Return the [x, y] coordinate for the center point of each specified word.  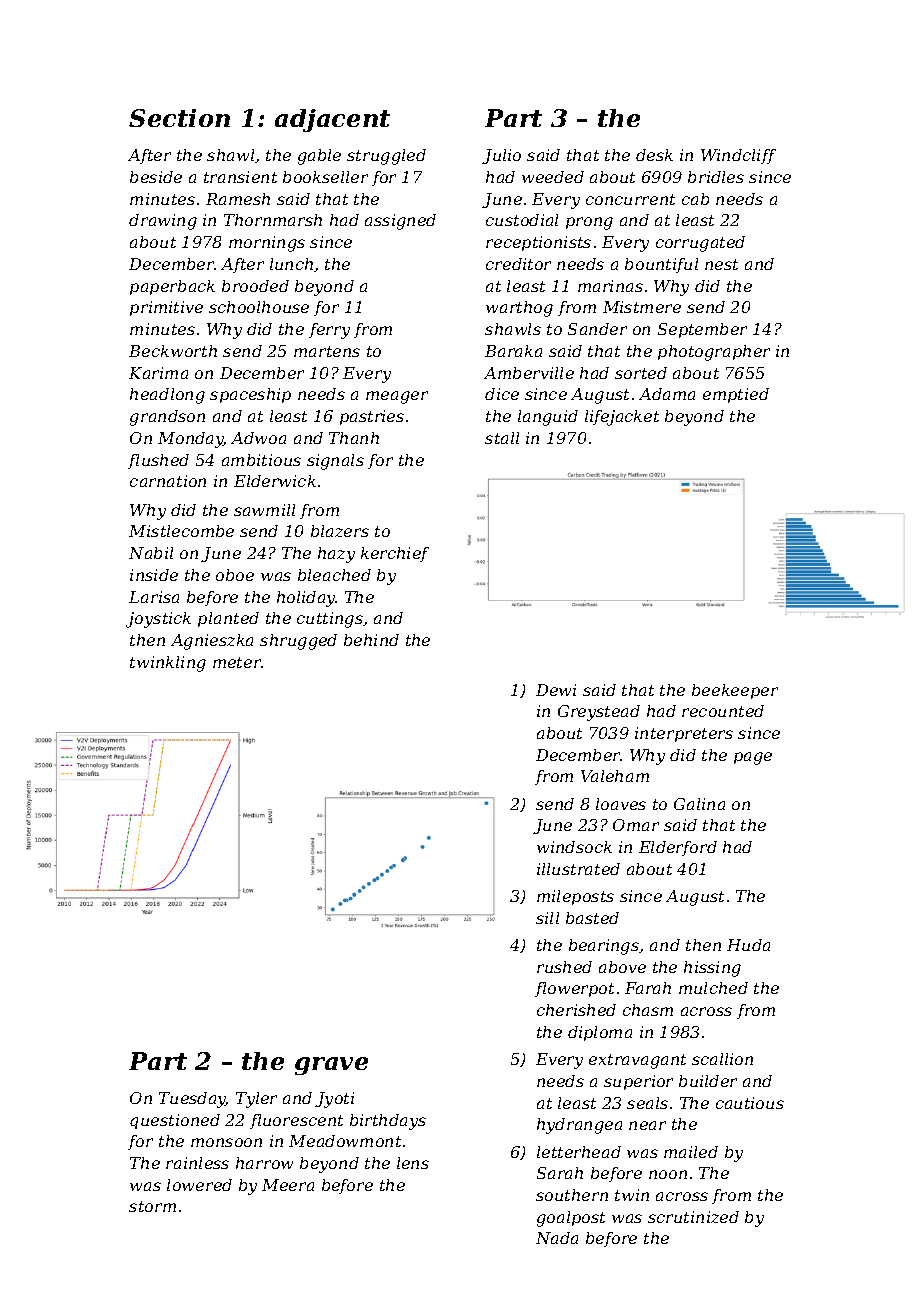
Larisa [154, 597]
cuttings [330, 620]
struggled [386, 157]
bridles [716, 177]
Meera [288, 1185]
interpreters [684, 734]
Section [179, 118]
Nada [557, 1238]
